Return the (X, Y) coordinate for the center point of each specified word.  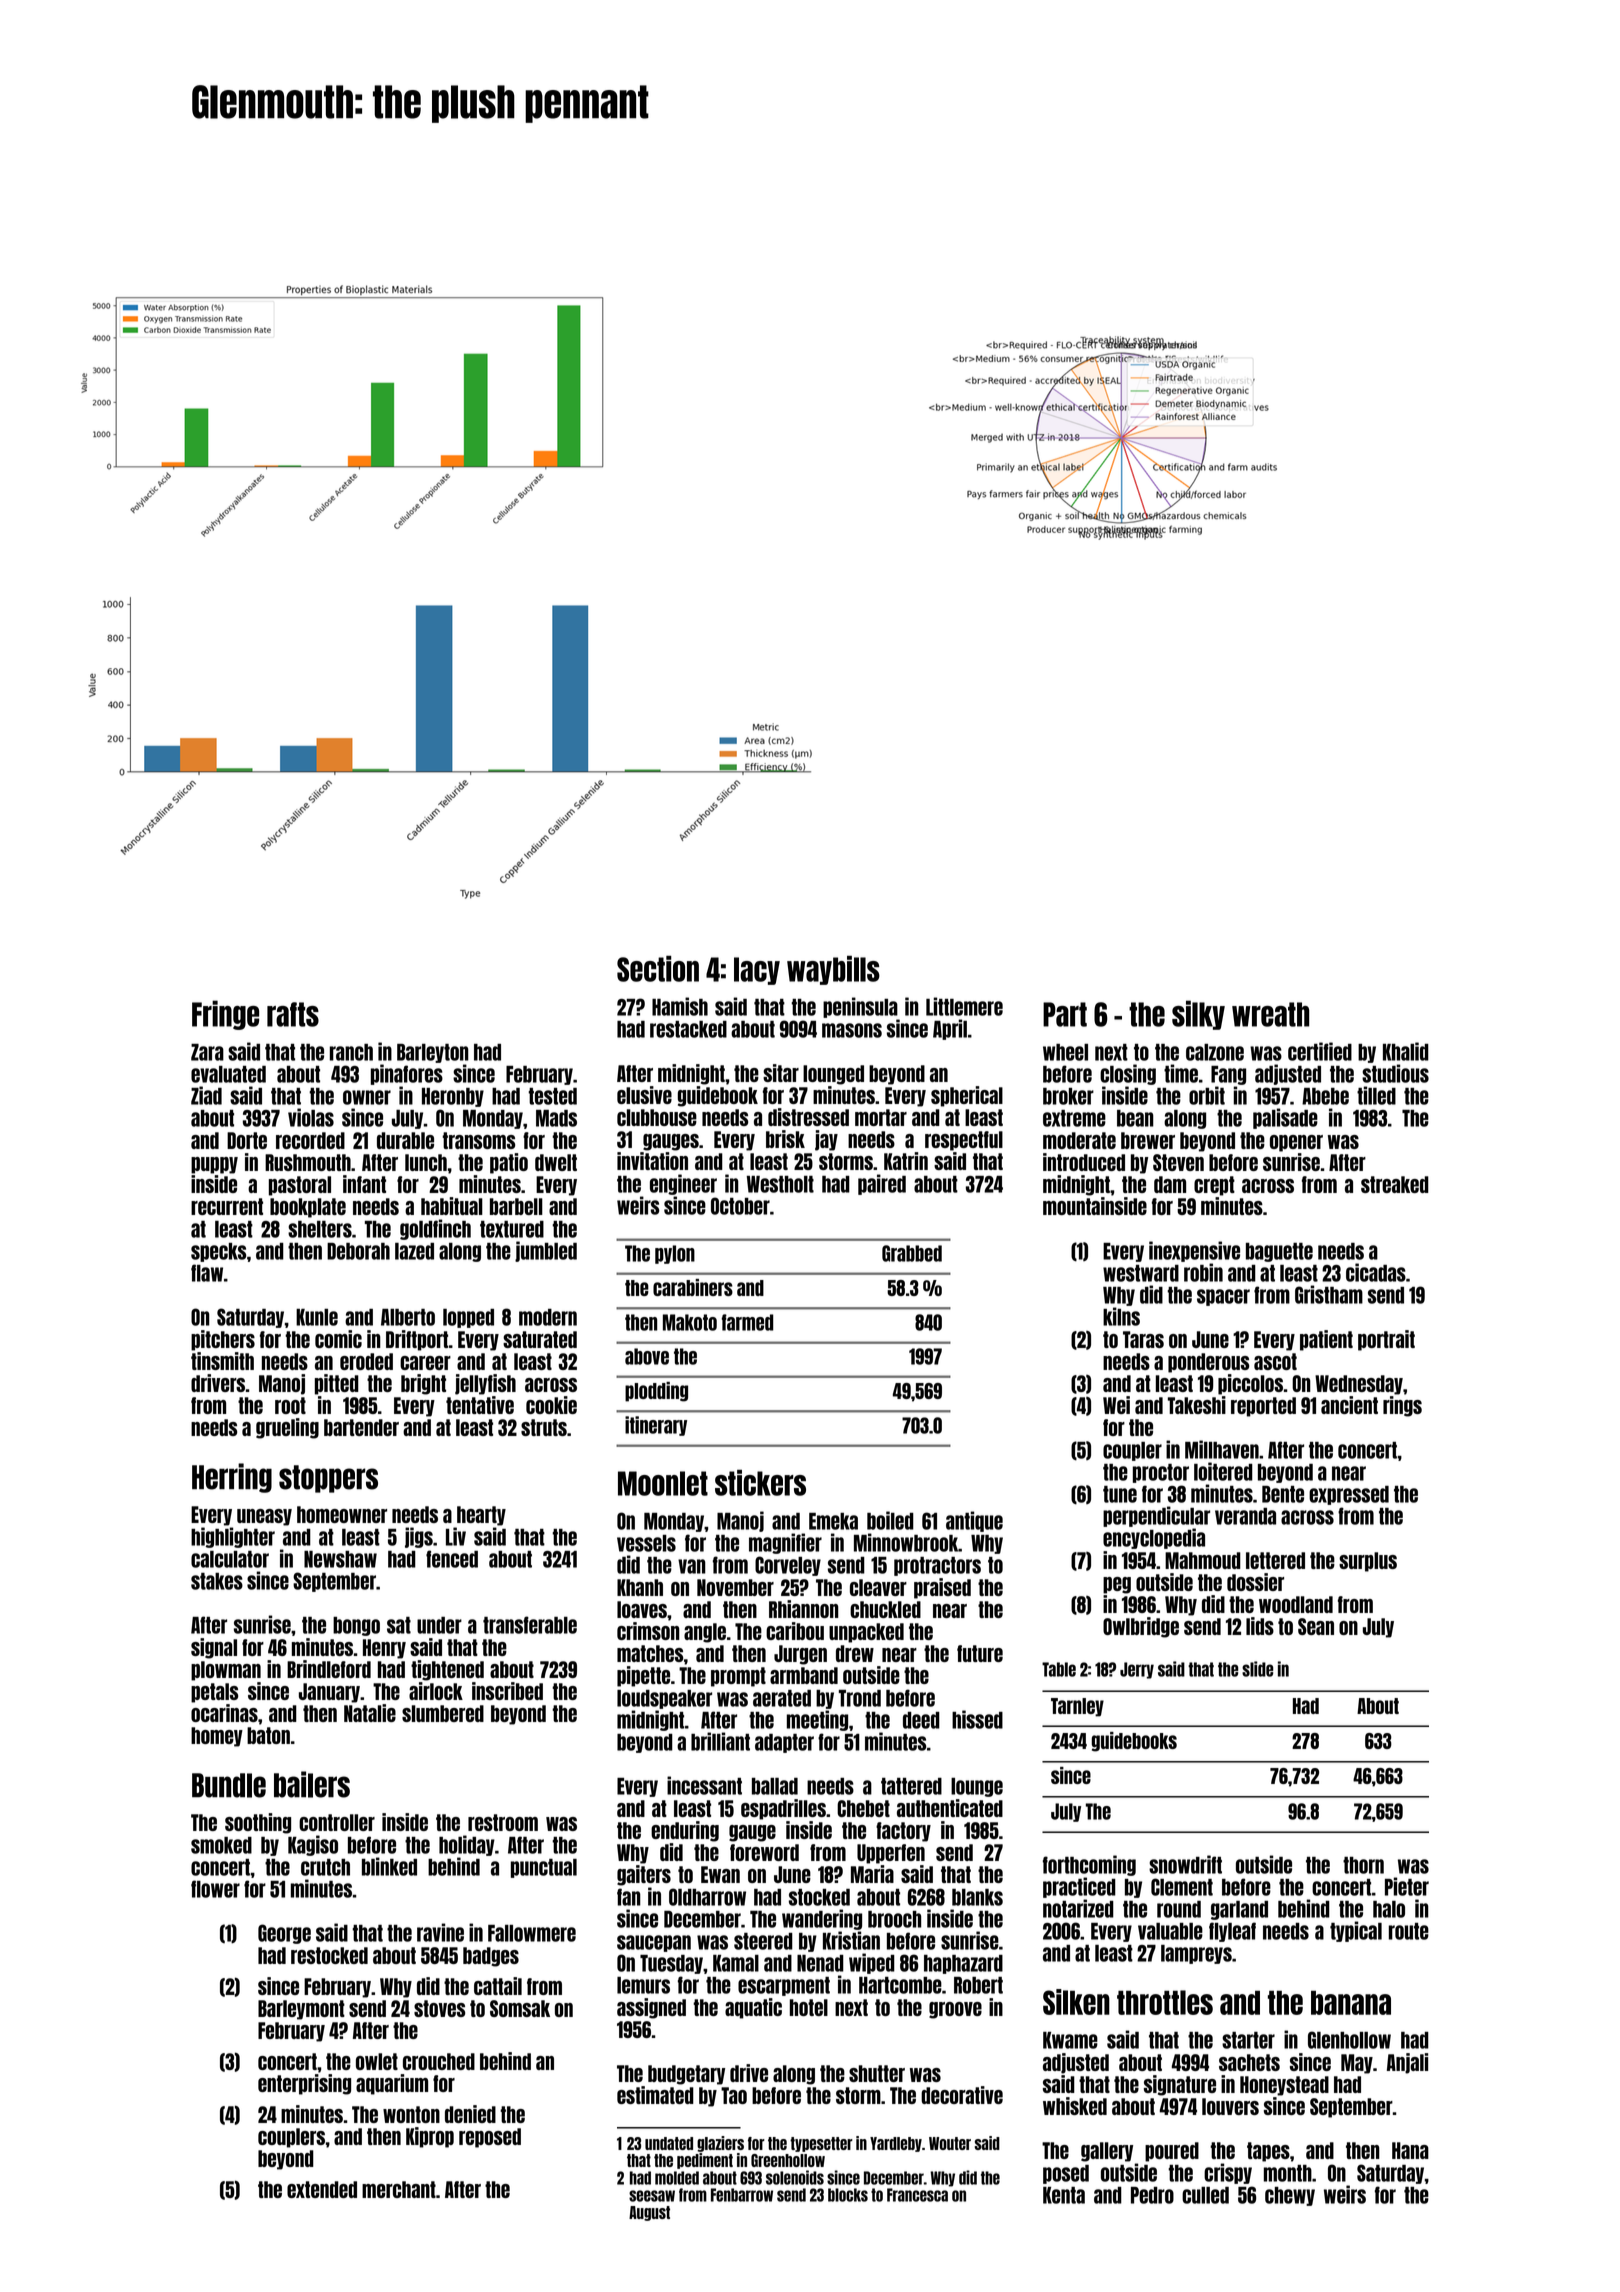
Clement (1182, 1887)
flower (215, 1889)
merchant (399, 2189)
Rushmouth (308, 1162)
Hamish (680, 1006)
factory (903, 1832)
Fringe (225, 1015)
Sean (1316, 1626)
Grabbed (912, 1253)
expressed (1349, 1495)
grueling (287, 1428)
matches (650, 1653)
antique (974, 1521)
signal (214, 1648)
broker (1068, 1096)
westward (1141, 1273)
